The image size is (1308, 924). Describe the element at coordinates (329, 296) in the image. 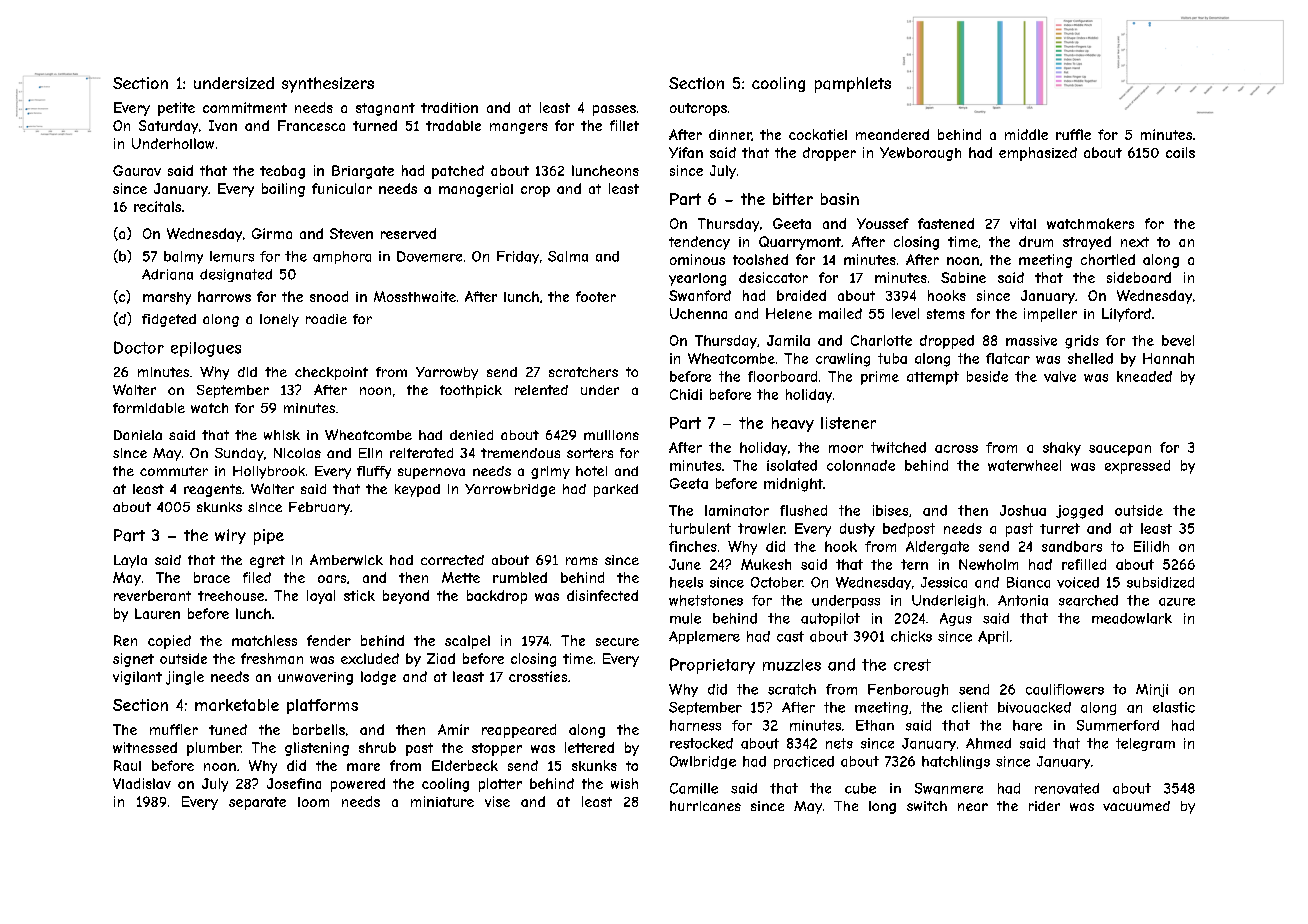

I see `snood` at that location.
